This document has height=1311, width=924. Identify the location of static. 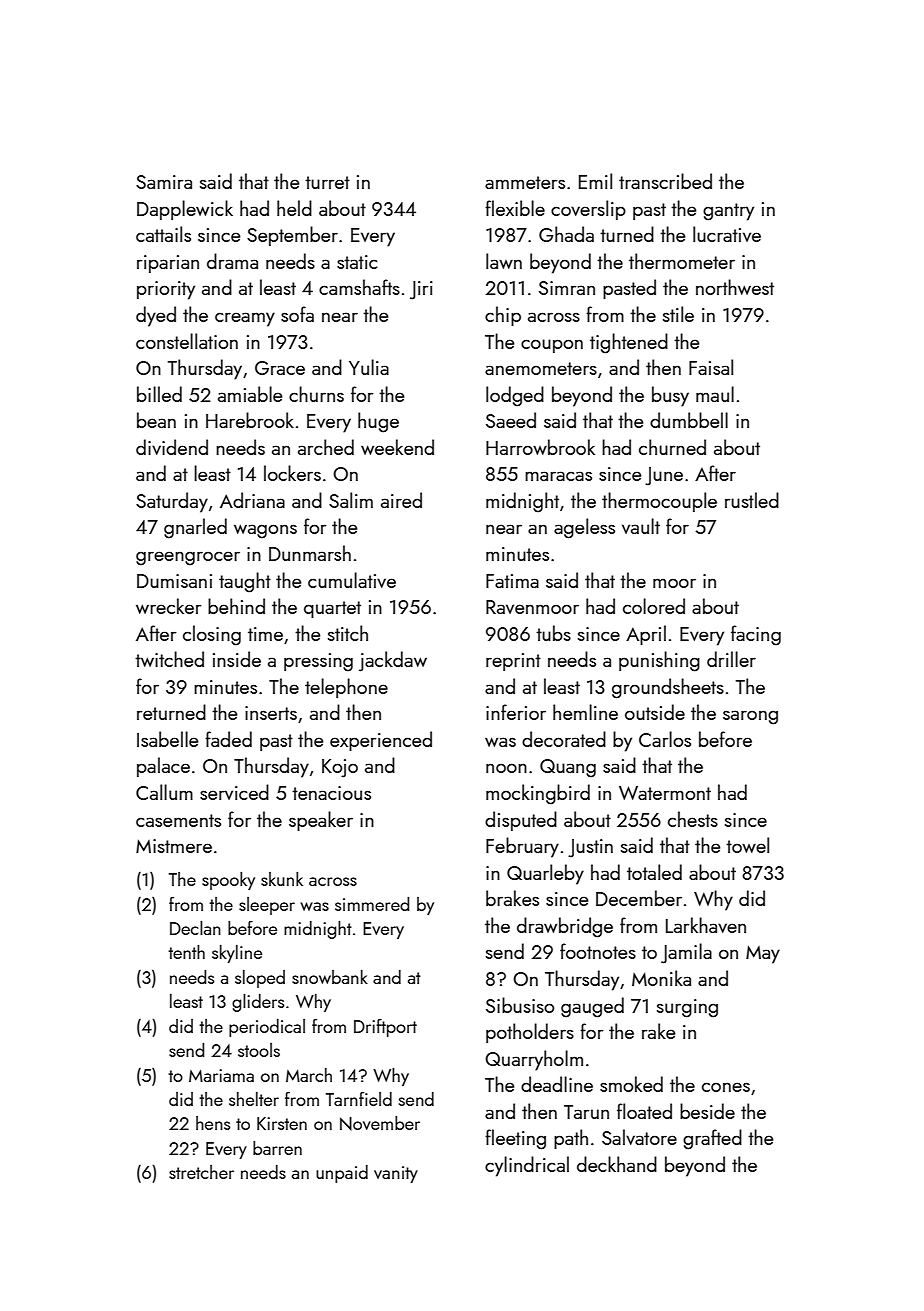
(357, 262).
